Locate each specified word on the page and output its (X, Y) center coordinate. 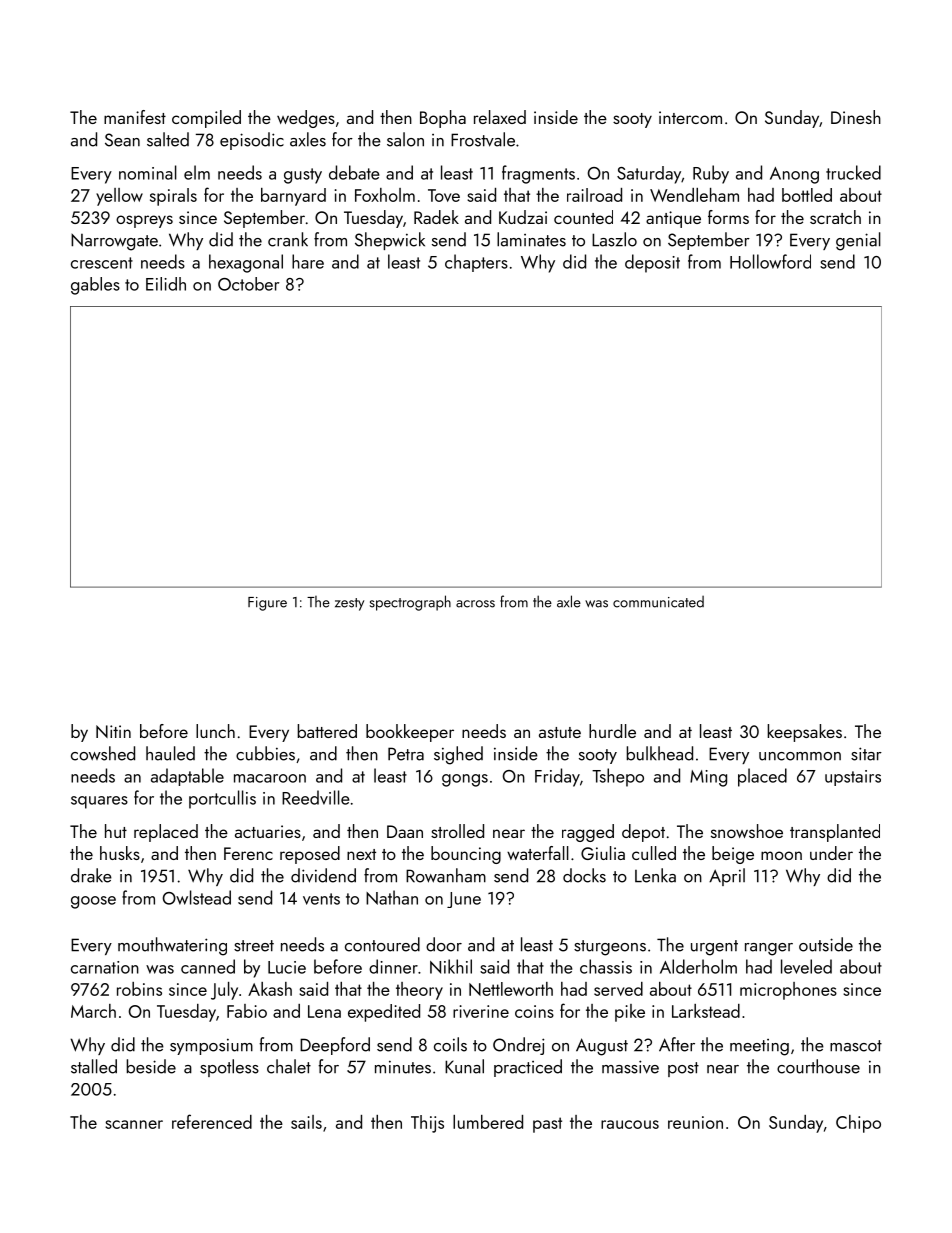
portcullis (222, 799)
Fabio (247, 1011)
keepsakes (804, 733)
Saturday (649, 175)
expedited (384, 1013)
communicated (658, 602)
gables (95, 286)
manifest (135, 117)
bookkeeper (410, 733)
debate (354, 172)
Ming (708, 778)
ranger (769, 949)
